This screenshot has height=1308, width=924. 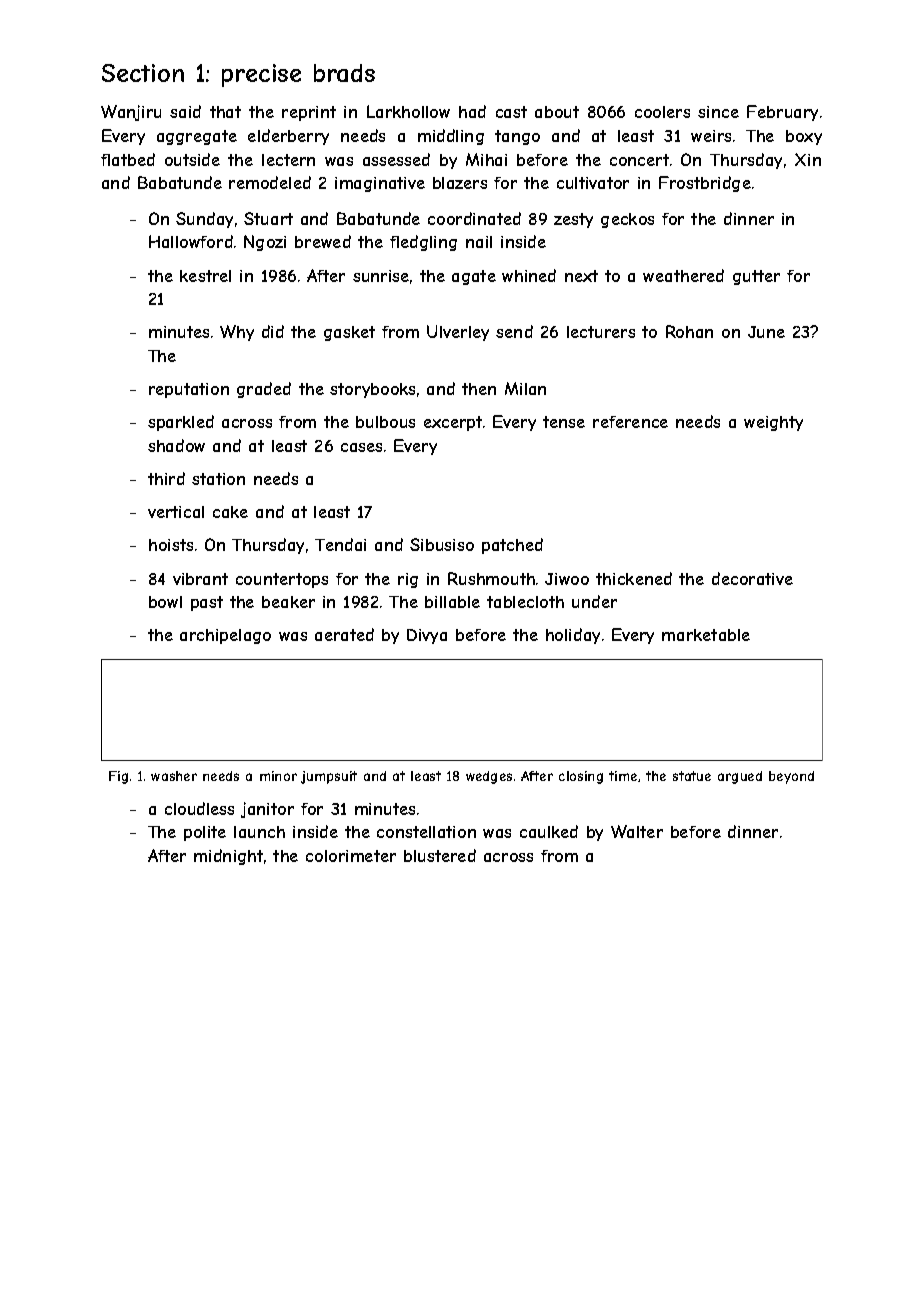 What do you see at coordinates (264, 390) in the screenshot?
I see `graded` at bounding box center [264, 390].
